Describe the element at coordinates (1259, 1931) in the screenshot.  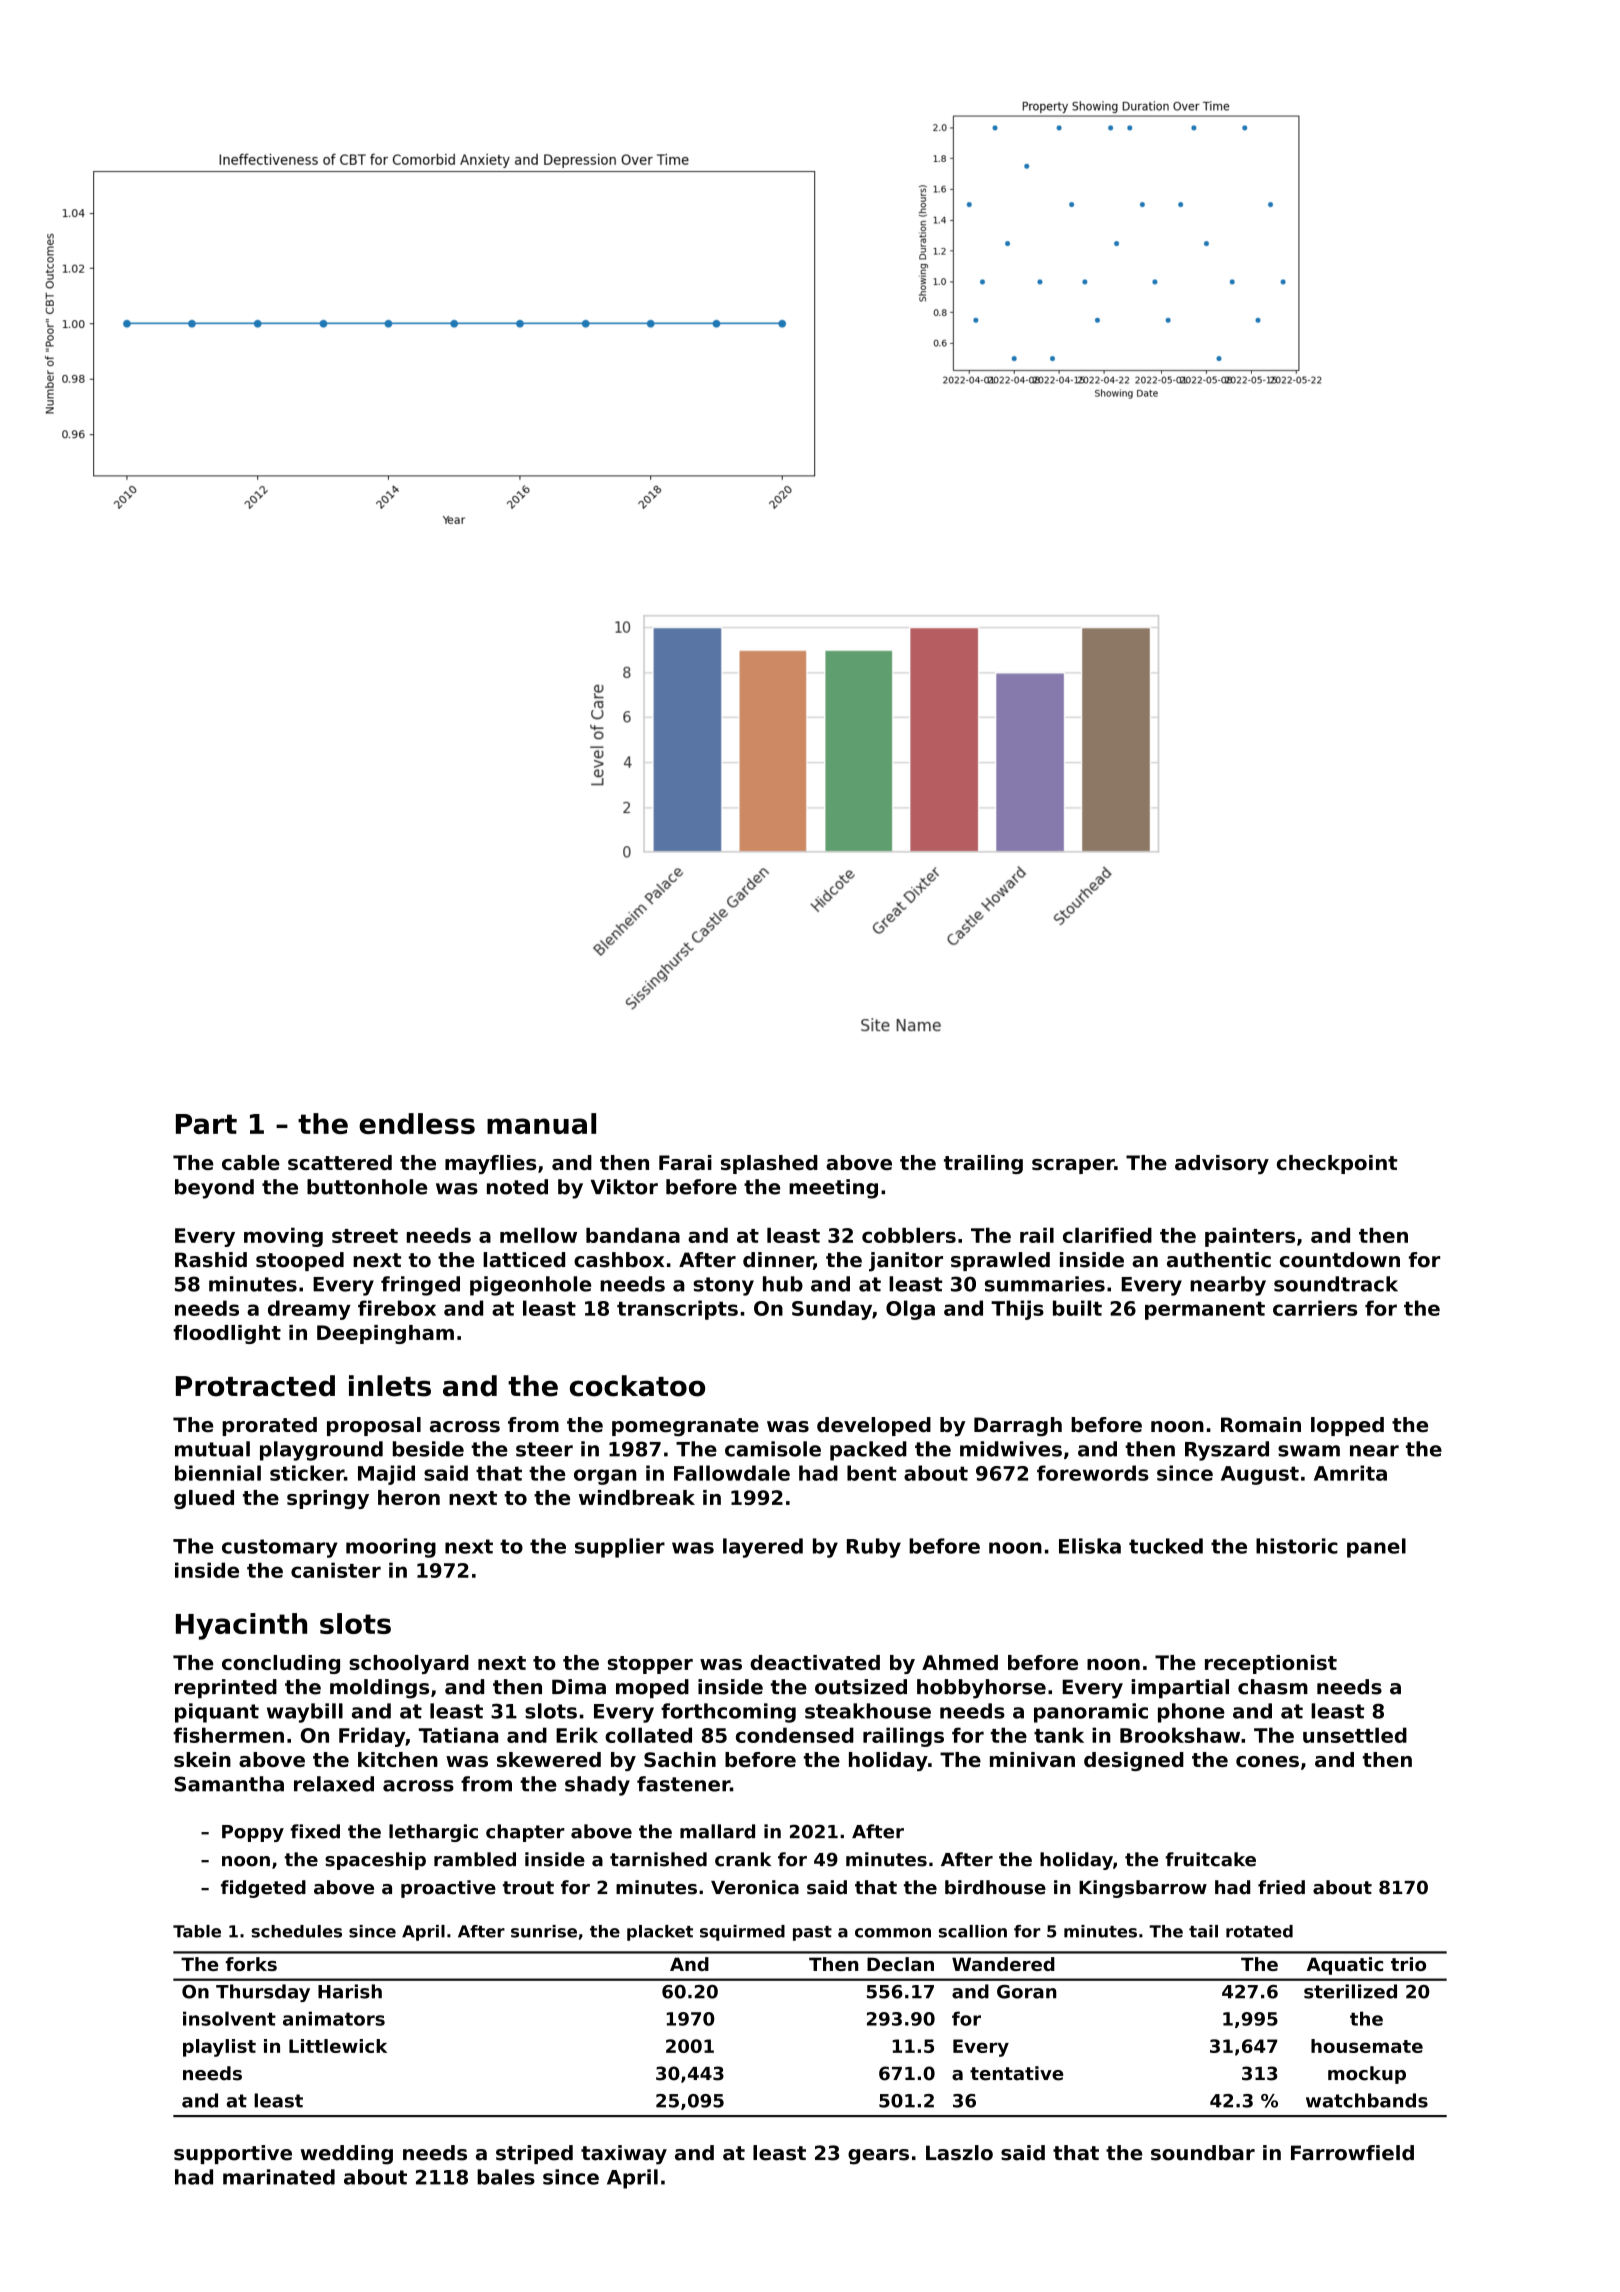
I see `rotated` at that location.
